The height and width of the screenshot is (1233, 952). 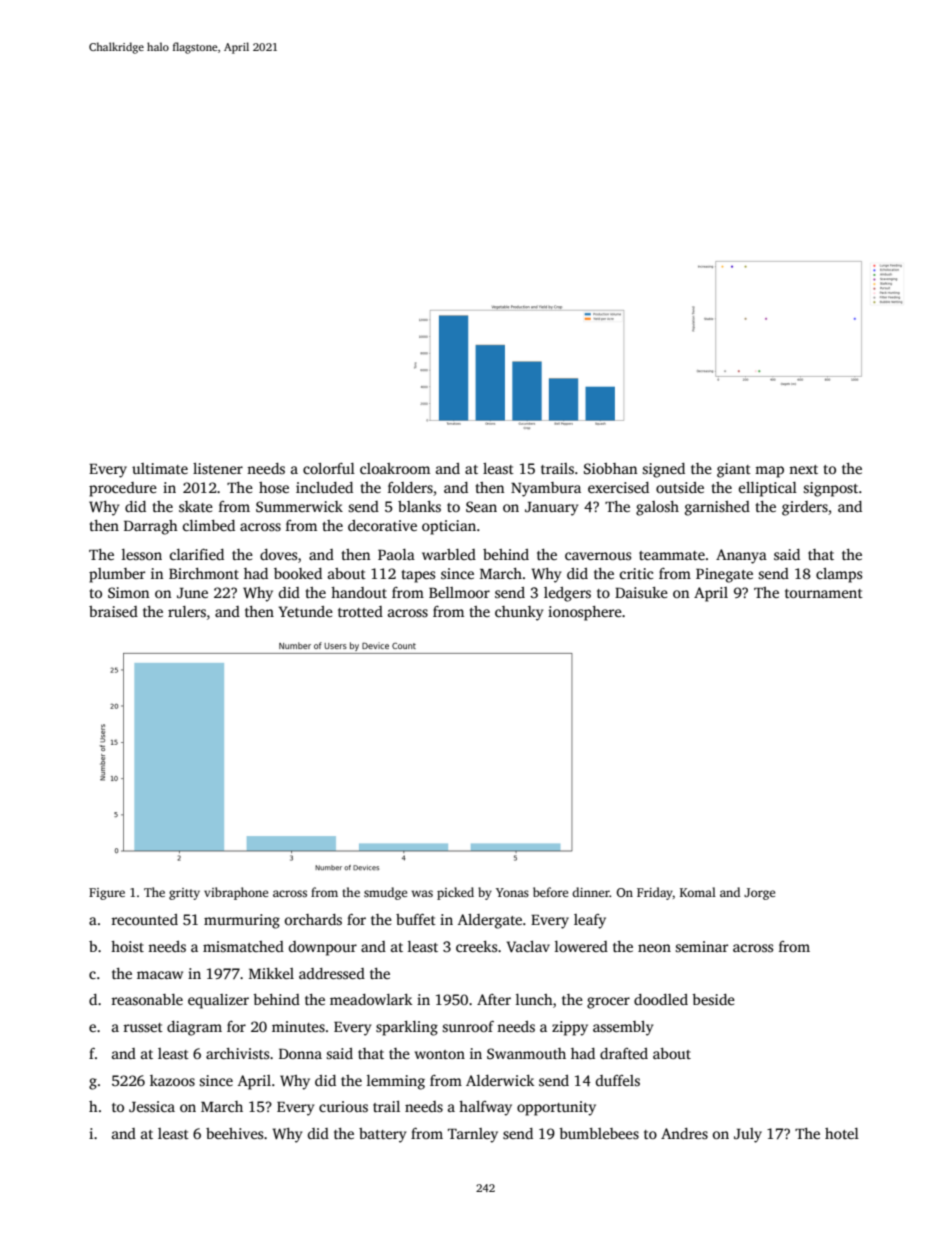 I want to click on teammate, so click(x=672, y=555).
